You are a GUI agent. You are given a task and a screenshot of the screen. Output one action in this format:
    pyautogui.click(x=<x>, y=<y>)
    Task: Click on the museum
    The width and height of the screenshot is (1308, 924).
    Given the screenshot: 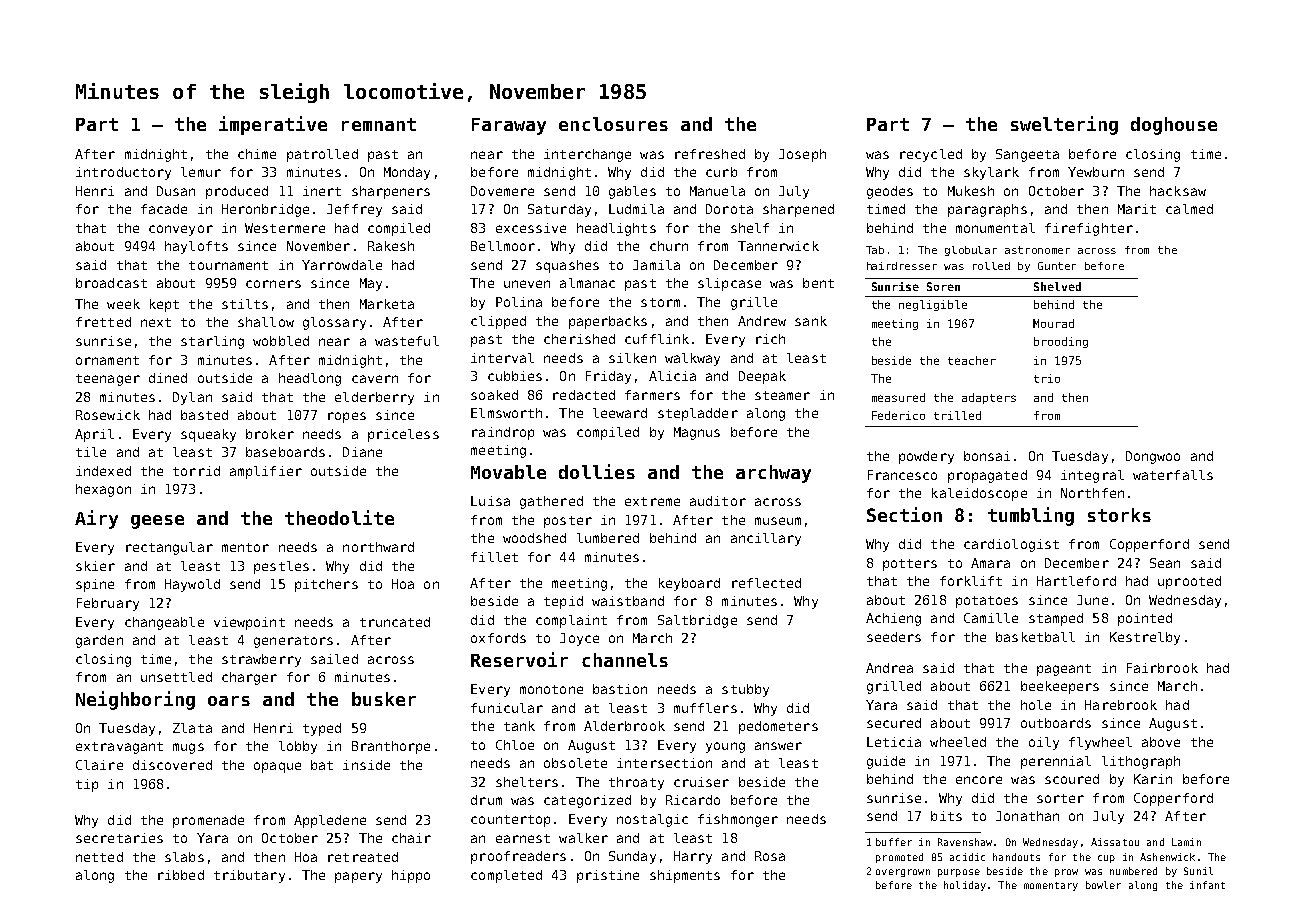 What is the action you would take?
    pyautogui.click(x=778, y=521)
